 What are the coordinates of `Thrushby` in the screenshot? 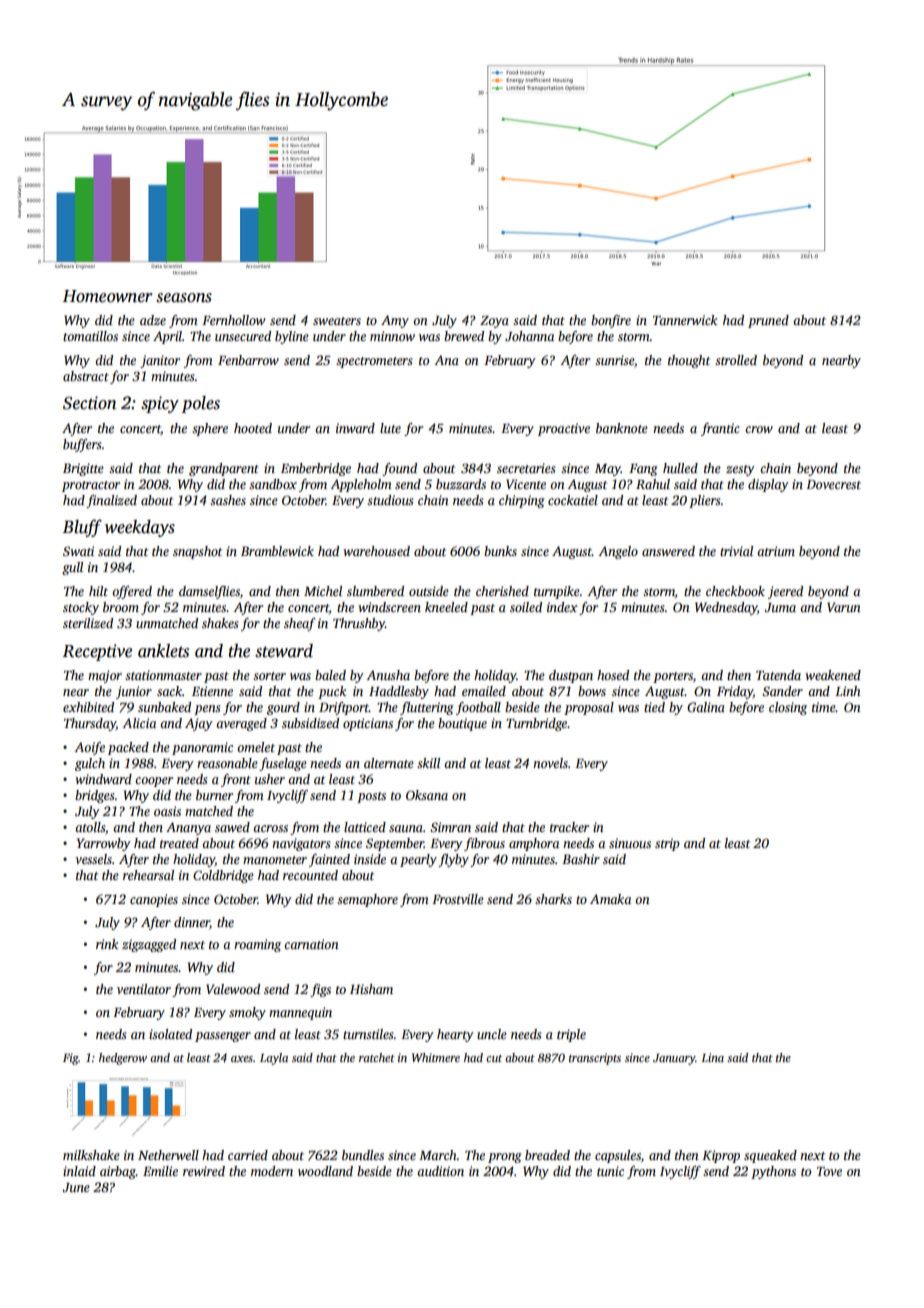 It's located at (359, 624).
